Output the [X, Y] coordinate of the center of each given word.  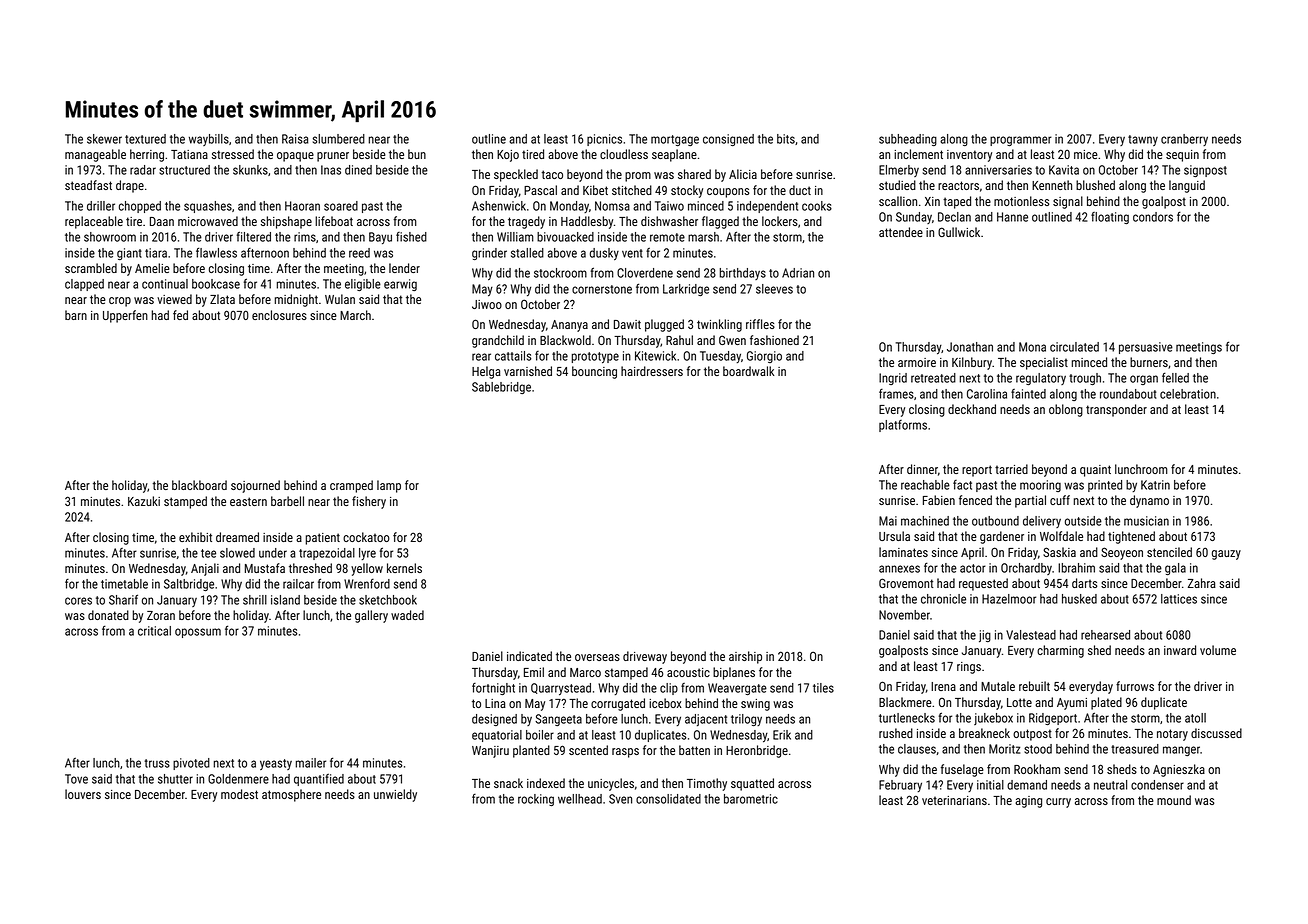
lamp [389, 486]
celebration [1188, 394]
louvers [83, 794]
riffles [760, 324]
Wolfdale [1061, 536]
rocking [536, 800]
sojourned [255, 486]
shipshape [286, 222]
